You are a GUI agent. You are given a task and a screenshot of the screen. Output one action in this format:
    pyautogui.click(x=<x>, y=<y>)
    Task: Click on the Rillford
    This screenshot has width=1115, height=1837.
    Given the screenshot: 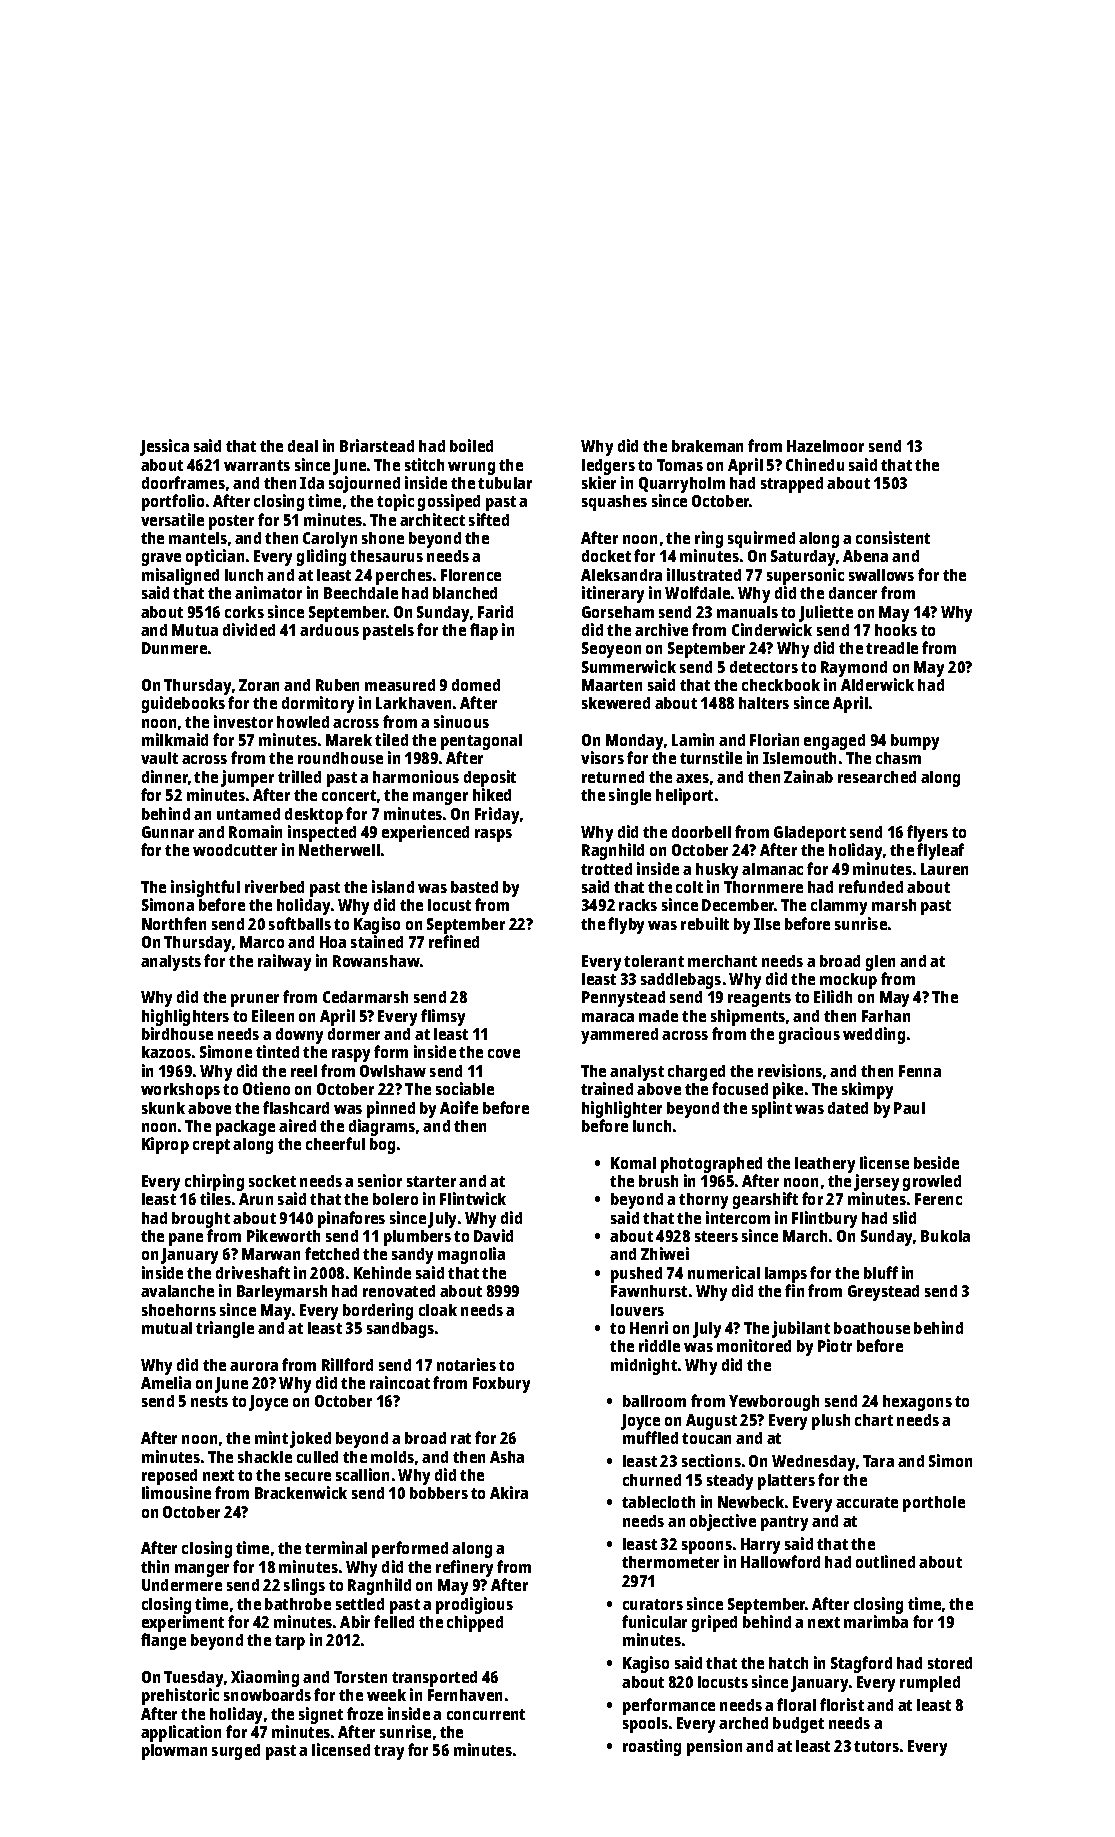 What is the action you would take?
    pyautogui.click(x=347, y=1364)
